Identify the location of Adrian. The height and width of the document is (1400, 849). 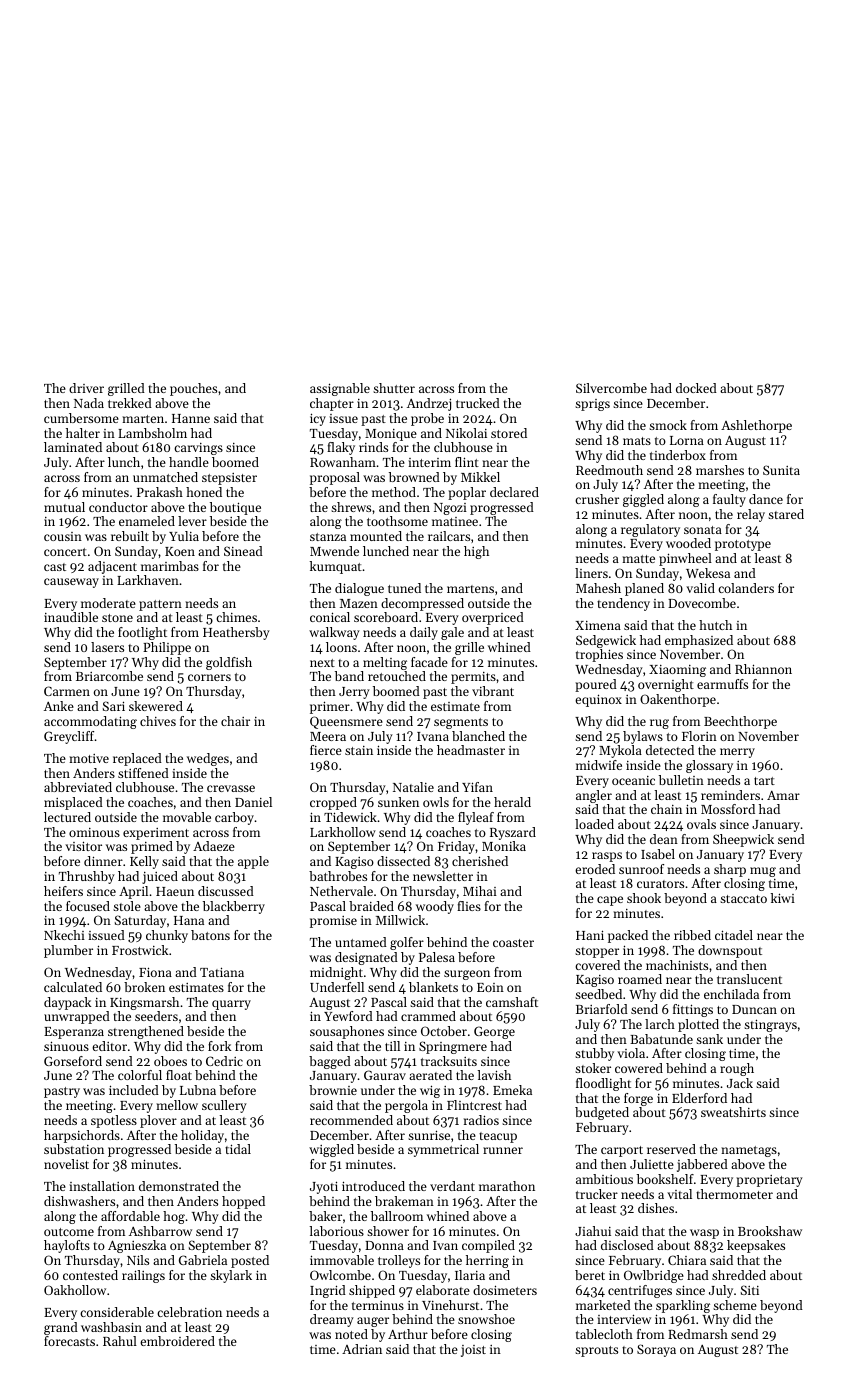
(362, 1349).
